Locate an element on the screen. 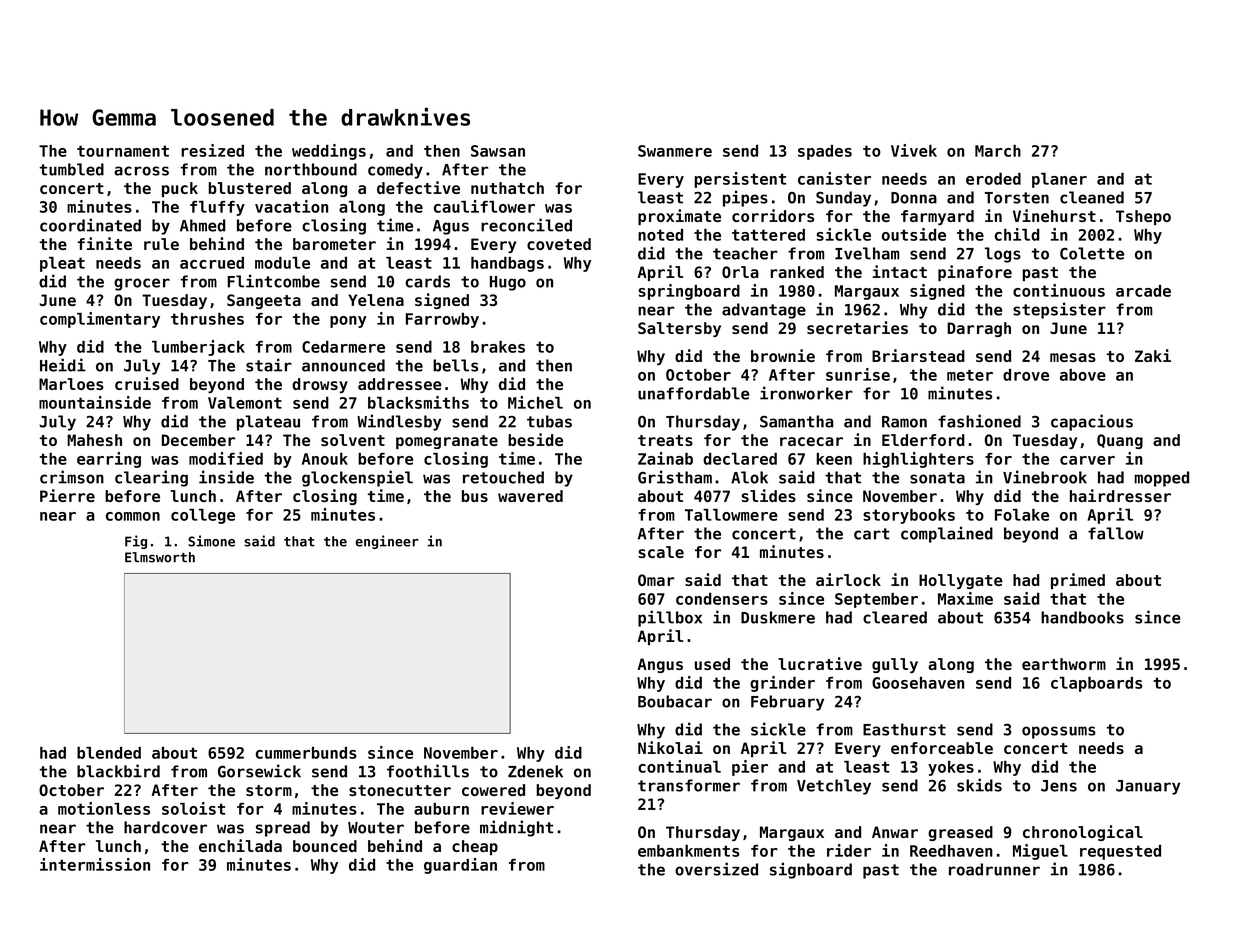 The image size is (1233, 952). Elmsworth is located at coordinates (160, 557).
